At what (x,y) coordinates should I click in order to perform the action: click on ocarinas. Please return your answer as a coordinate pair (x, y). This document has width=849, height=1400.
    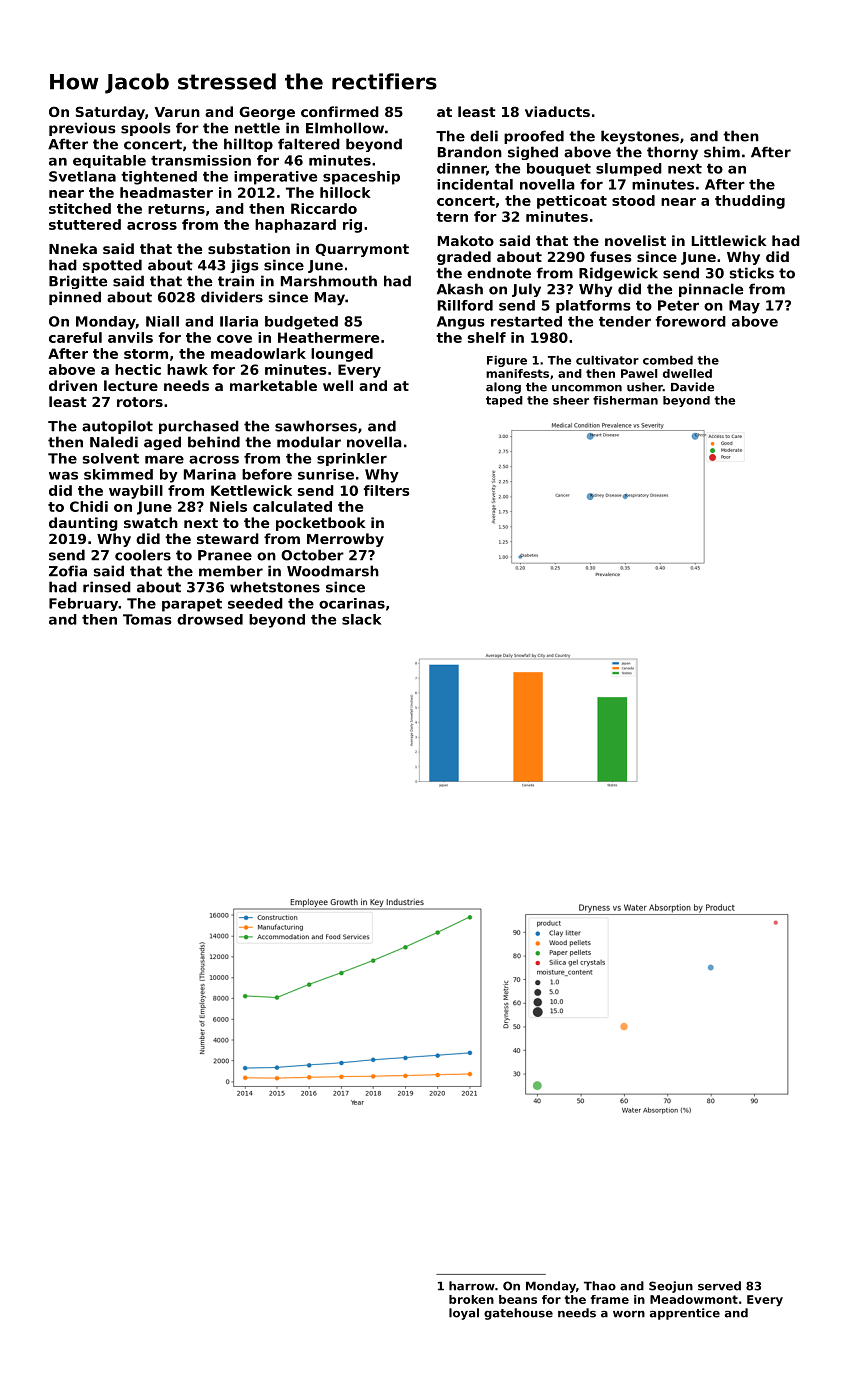
    Looking at the image, I should click on (352, 603).
